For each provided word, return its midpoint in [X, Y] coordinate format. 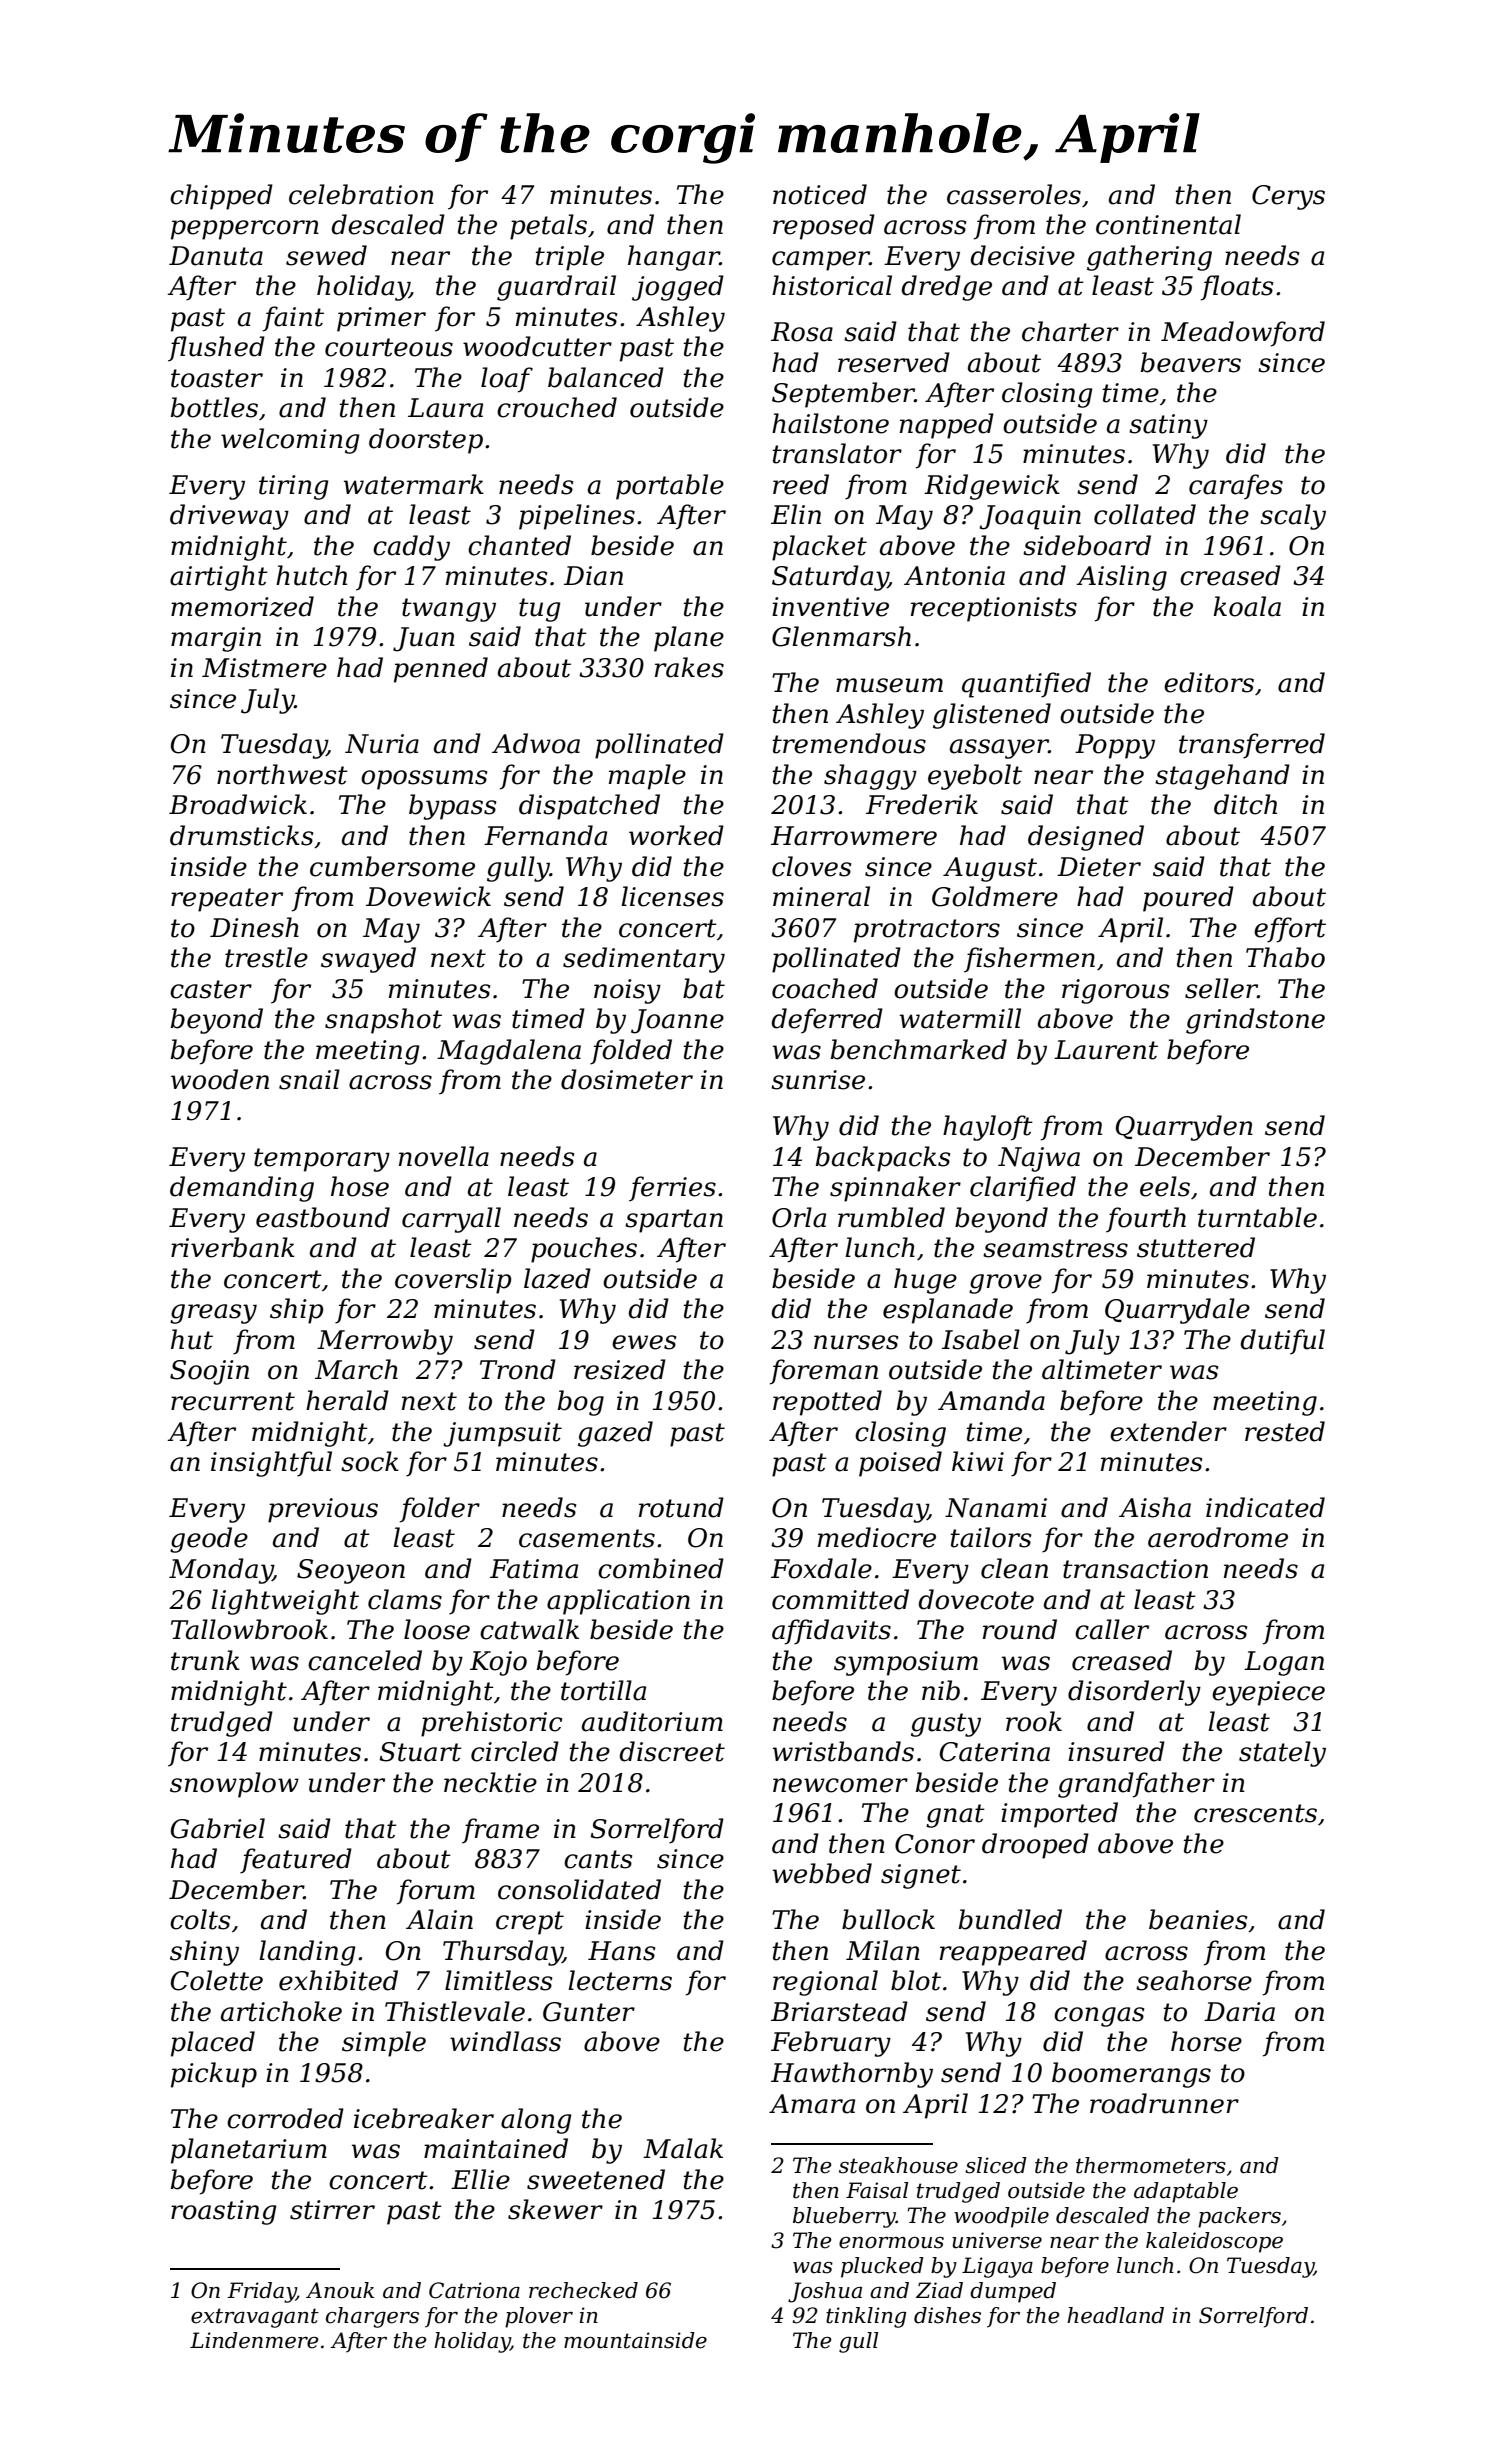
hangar [674, 258]
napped [947, 426]
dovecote [976, 1599]
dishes [947, 2315]
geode [209, 1540]
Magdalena [509, 1052]
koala [1247, 606]
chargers [372, 2317]
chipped [221, 197]
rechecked [583, 2290]
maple [647, 777]
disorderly [1134, 1693]
